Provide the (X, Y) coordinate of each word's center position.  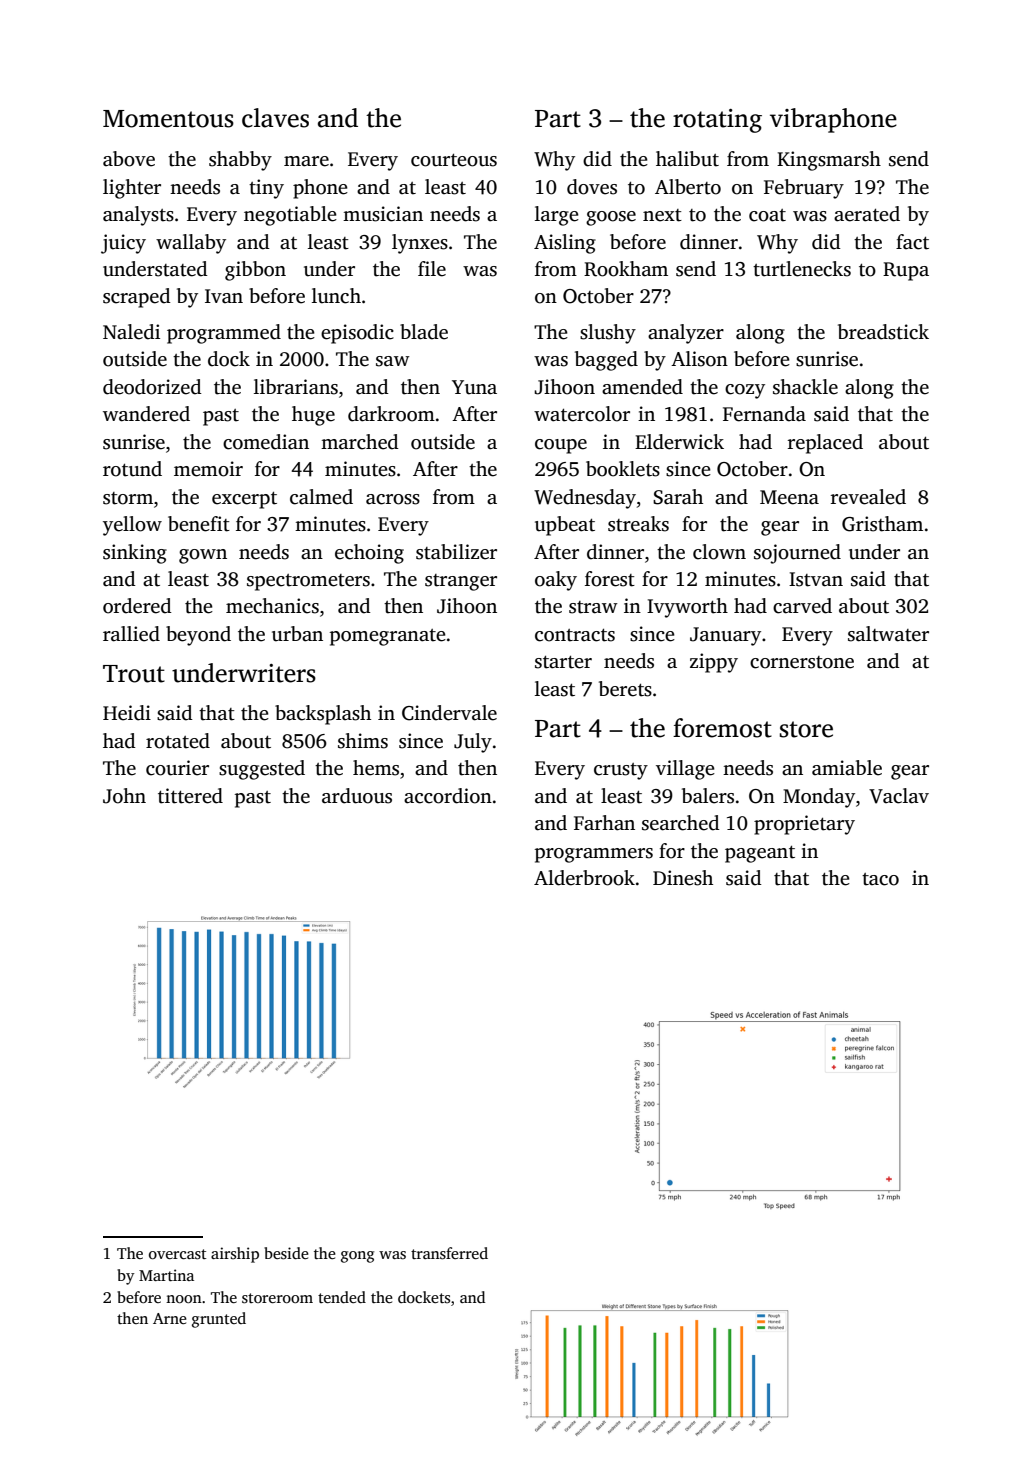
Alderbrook (584, 878)
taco (880, 879)
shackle (805, 387)
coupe (561, 446)
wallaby (191, 244)
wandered (146, 414)
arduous (357, 796)
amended (642, 387)
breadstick (883, 332)
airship (235, 1255)
